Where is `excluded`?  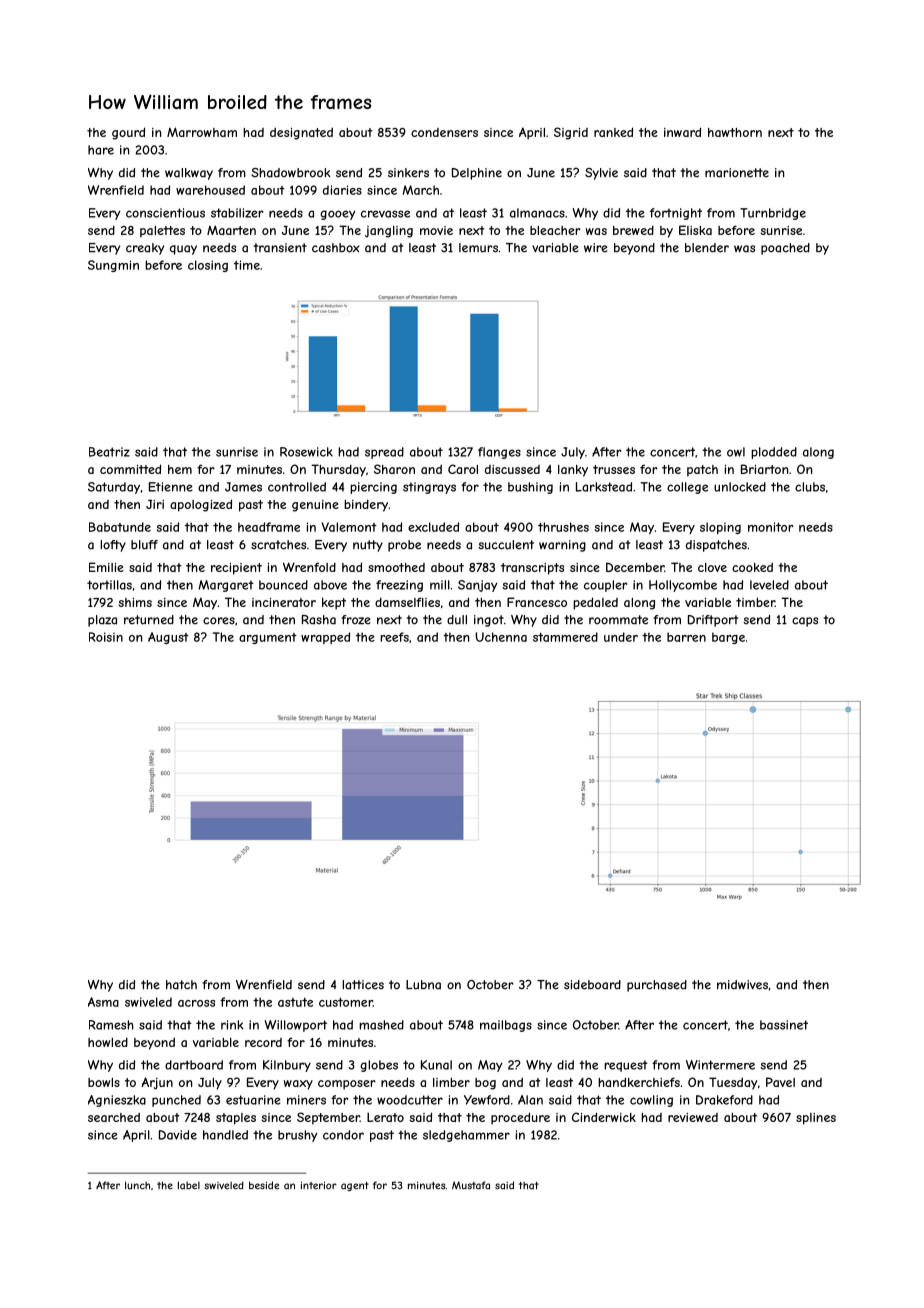 excluded is located at coordinates (433, 527).
